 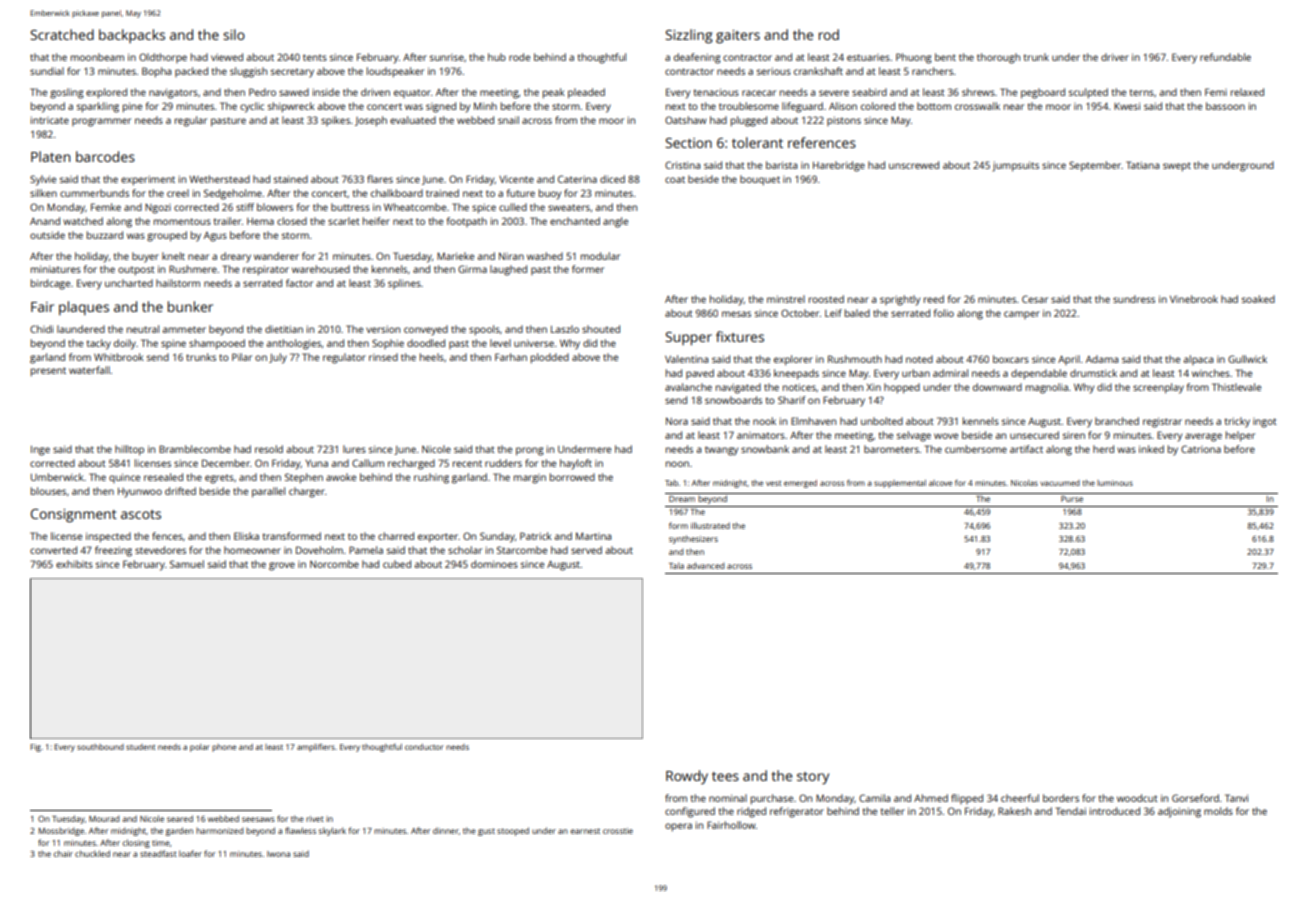 What do you see at coordinates (689, 36) in the screenshot?
I see `Sizzling` at bounding box center [689, 36].
